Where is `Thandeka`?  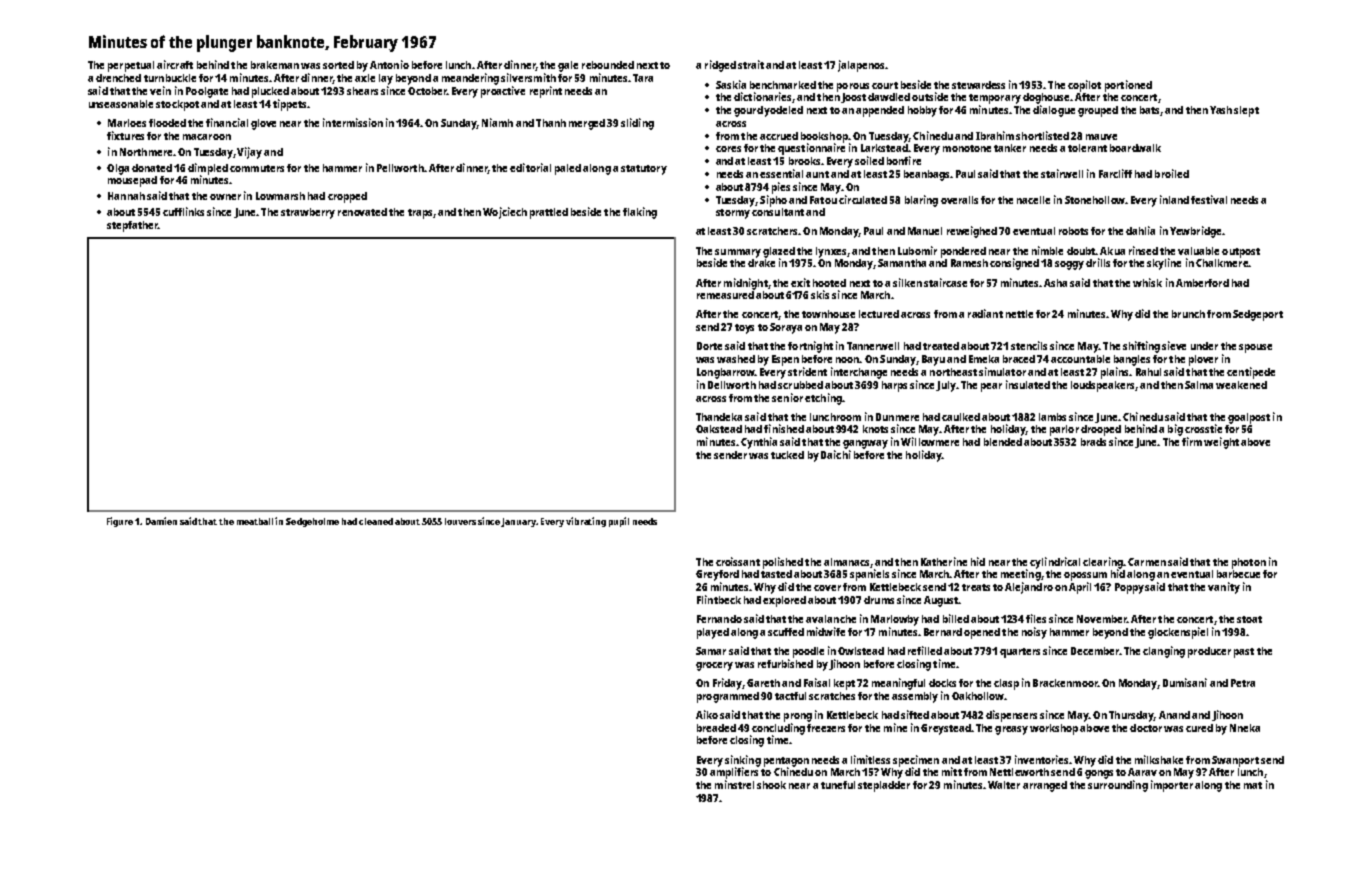 Thandeka is located at coordinates (719, 417).
